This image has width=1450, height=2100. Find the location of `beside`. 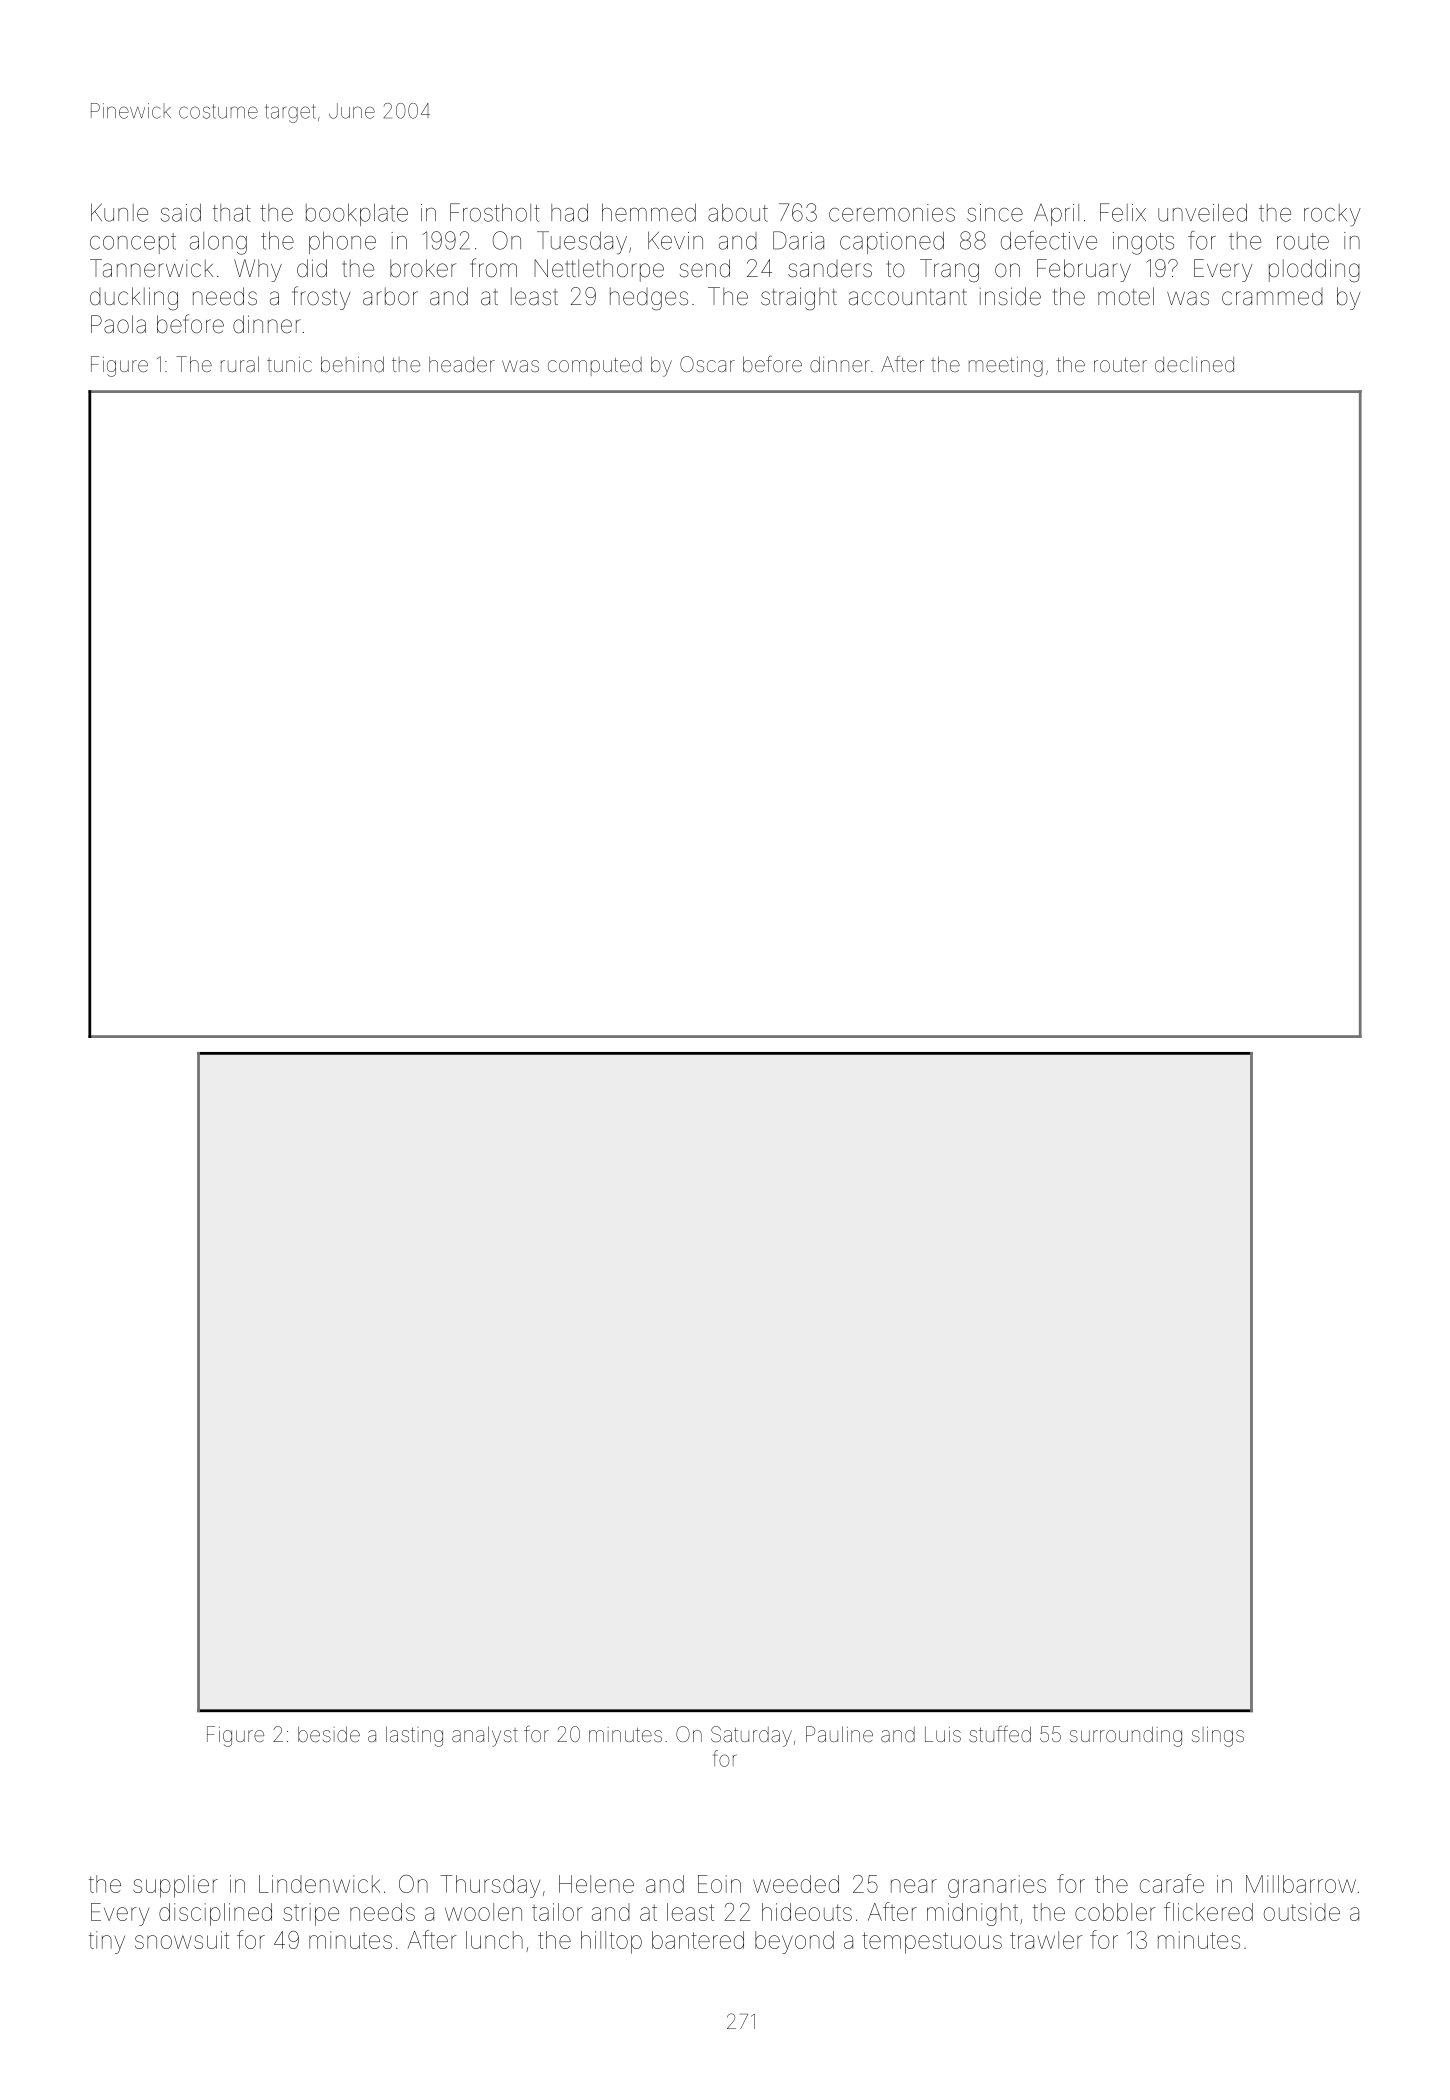

beside is located at coordinates (329, 1734).
